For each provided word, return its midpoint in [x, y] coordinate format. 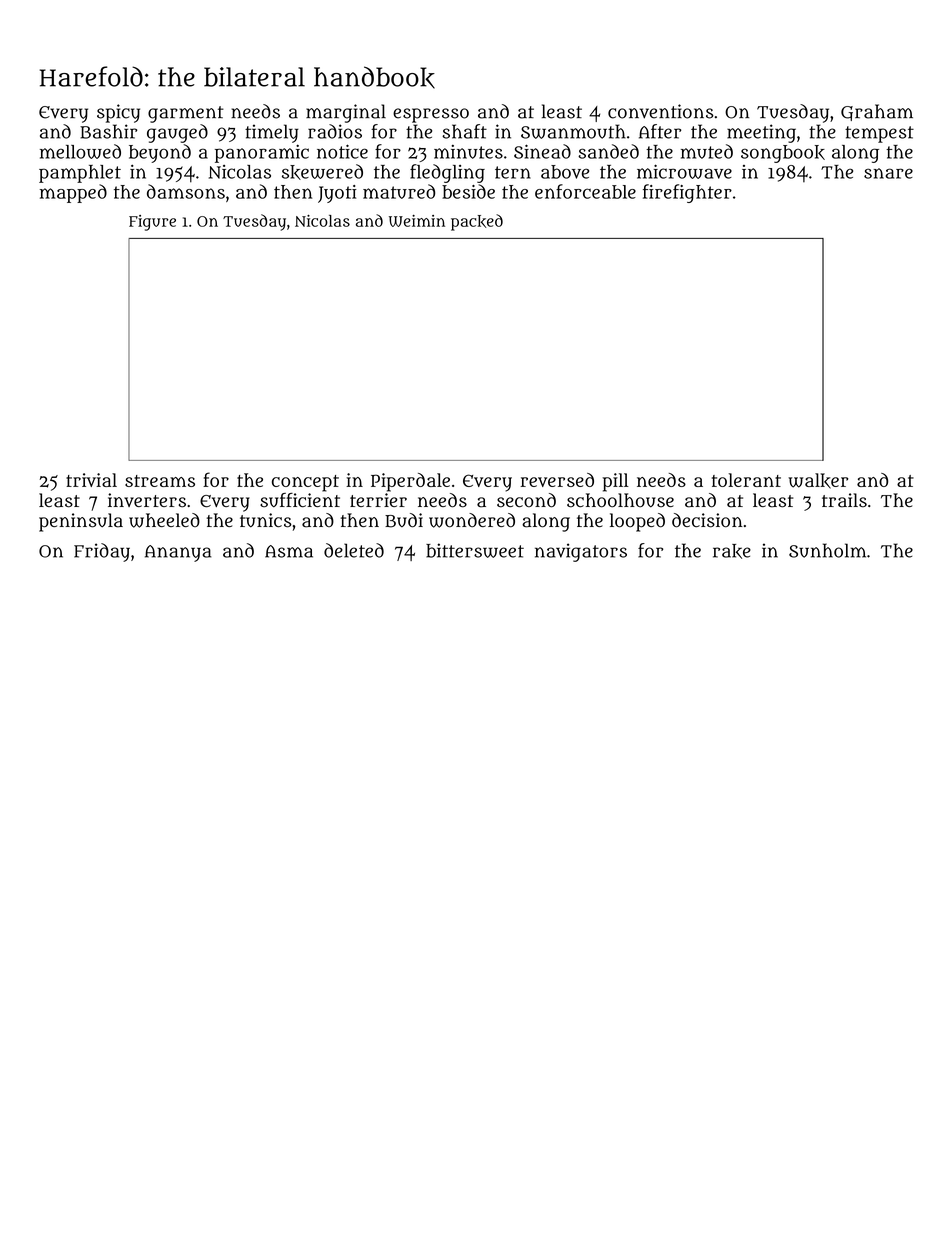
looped [637, 522]
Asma [289, 551]
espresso [431, 115]
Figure [152, 223]
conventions [661, 111]
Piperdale [410, 482]
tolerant [746, 480]
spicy [118, 113]
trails [844, 500]
